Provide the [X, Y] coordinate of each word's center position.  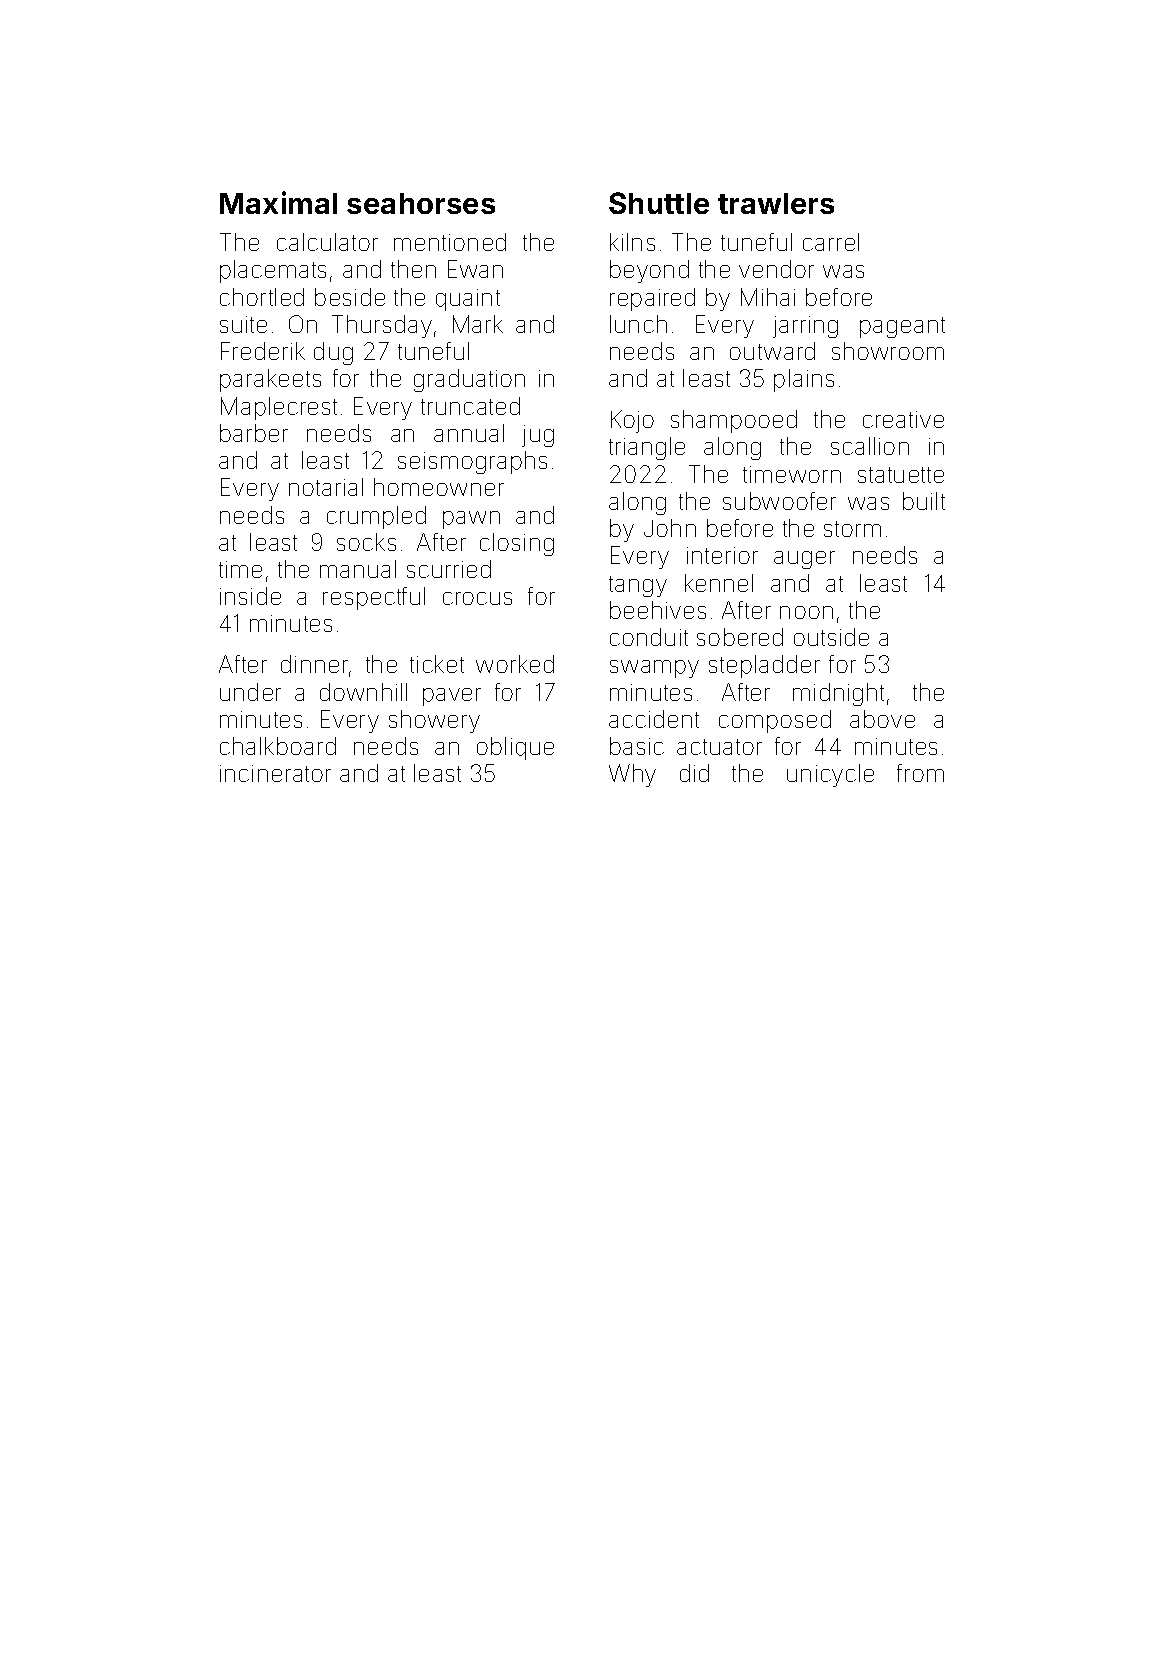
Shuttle [659, 203]
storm [852, 529]
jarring [805, 327]
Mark [478, 324]
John [670, 528]
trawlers [776, 203]
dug [333, 353]
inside [250, 596]
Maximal [278, 202]
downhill [363, 692]
